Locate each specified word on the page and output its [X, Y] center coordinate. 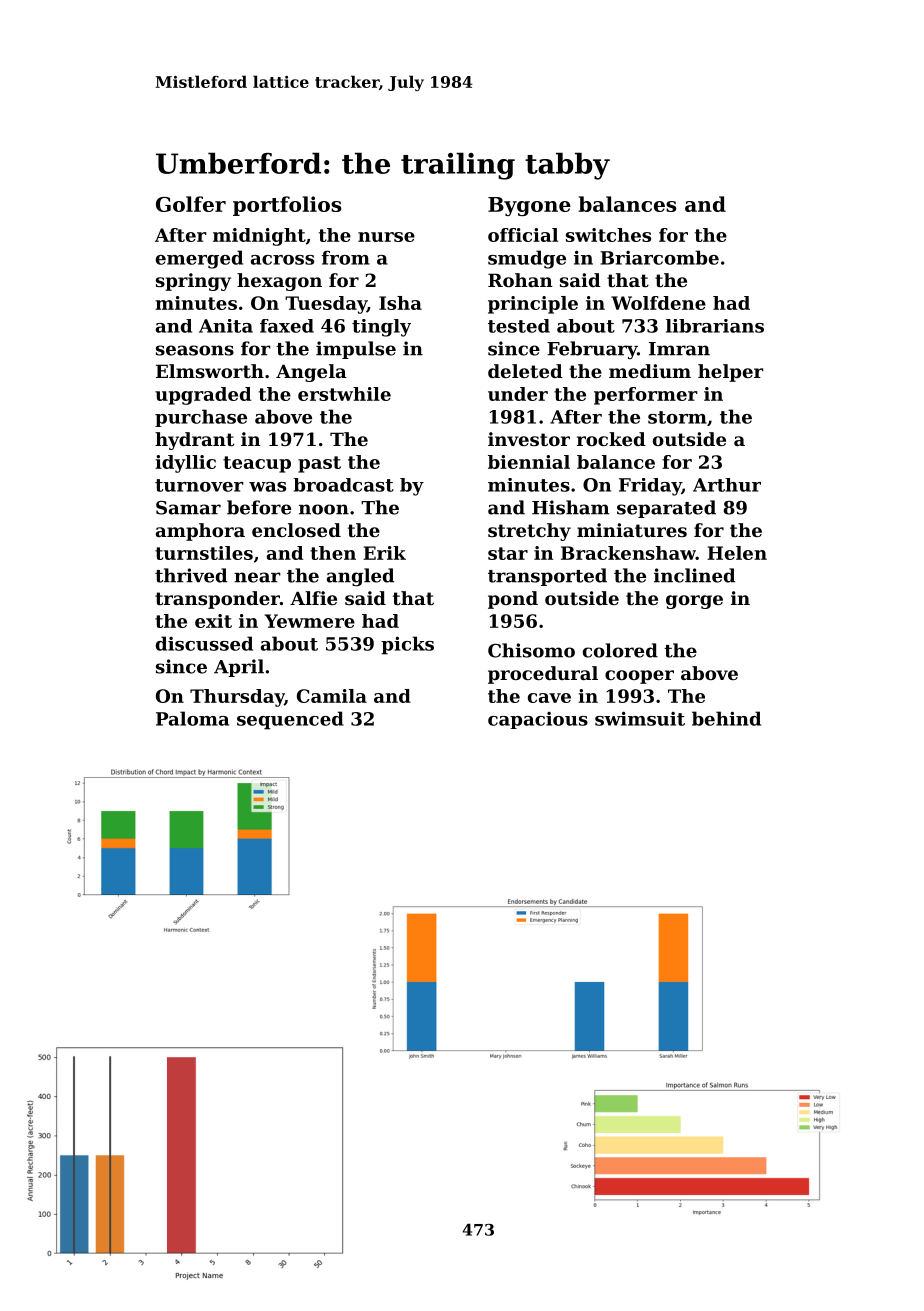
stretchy [529, 532]
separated [666, 509]
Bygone [529, 206]
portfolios [287, 206]
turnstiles [204, 553]
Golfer [191, 204]
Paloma [192, 718]
